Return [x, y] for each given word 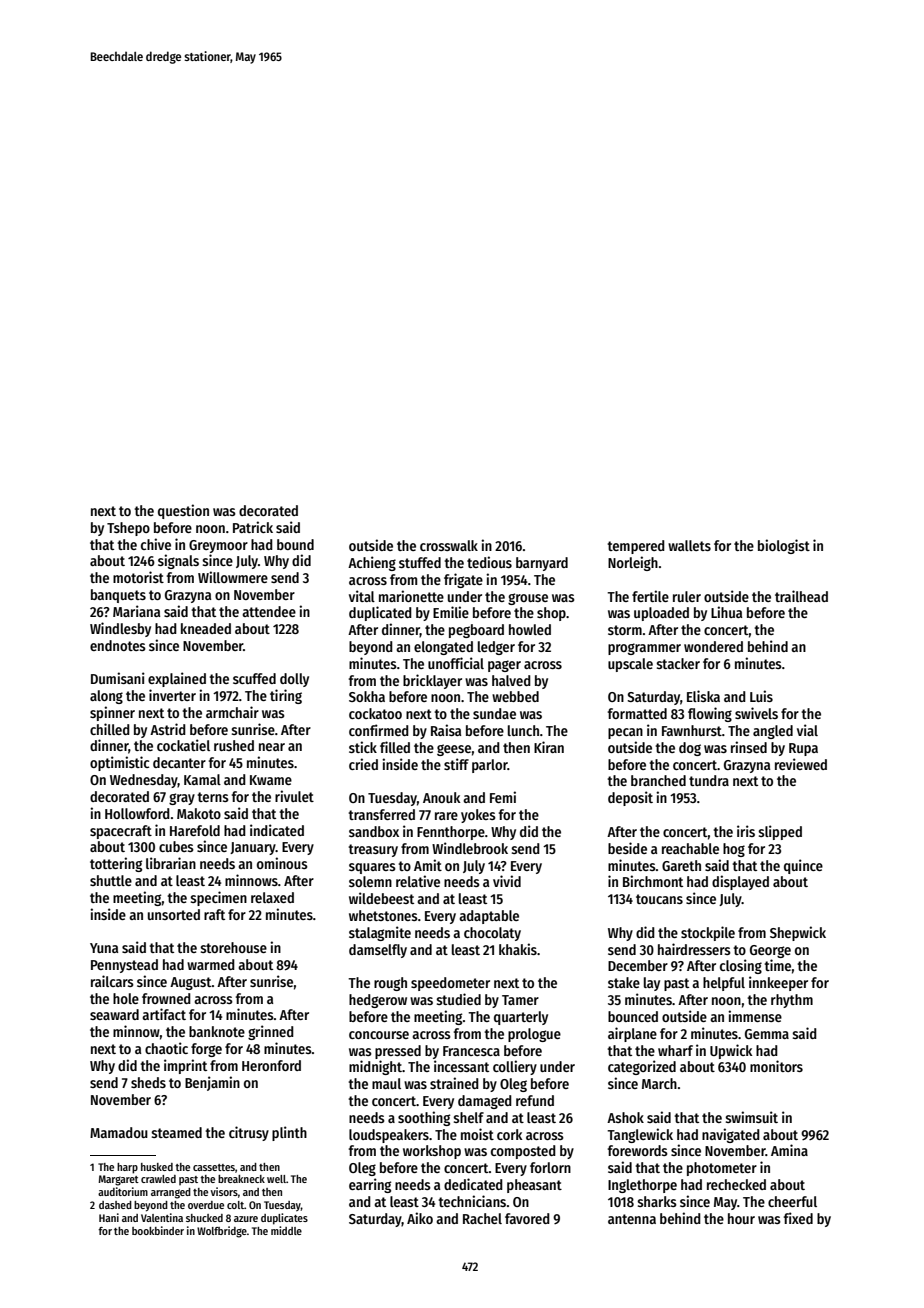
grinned [271, 1032]
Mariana [136, 611]
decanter [179, 762]
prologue [534, 1035]
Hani [109, 1217]
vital [362, 596]
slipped [780, 832]
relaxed [272, 897]
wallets [689, 545]
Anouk [441, 797]
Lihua [726, 612]
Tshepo [128, 529]
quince [803, 866]
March [659, 1083]
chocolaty [492, 934]
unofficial [456, 663]
